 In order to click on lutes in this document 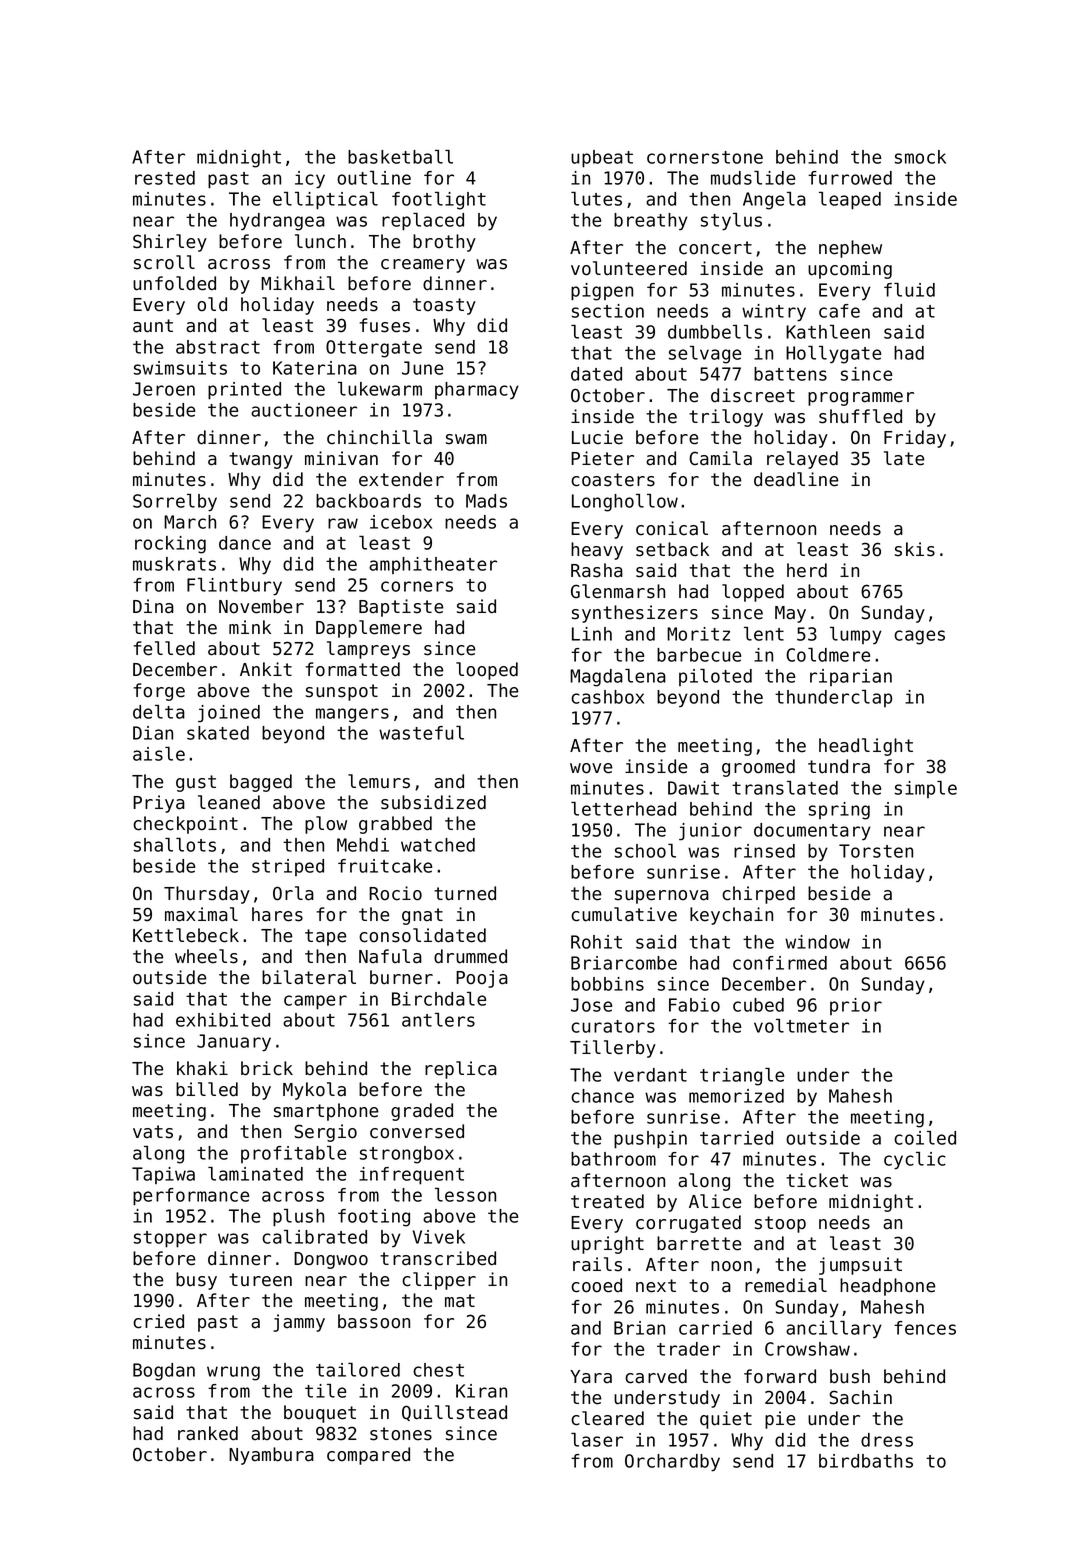, I will do `click(596, 199)`.
